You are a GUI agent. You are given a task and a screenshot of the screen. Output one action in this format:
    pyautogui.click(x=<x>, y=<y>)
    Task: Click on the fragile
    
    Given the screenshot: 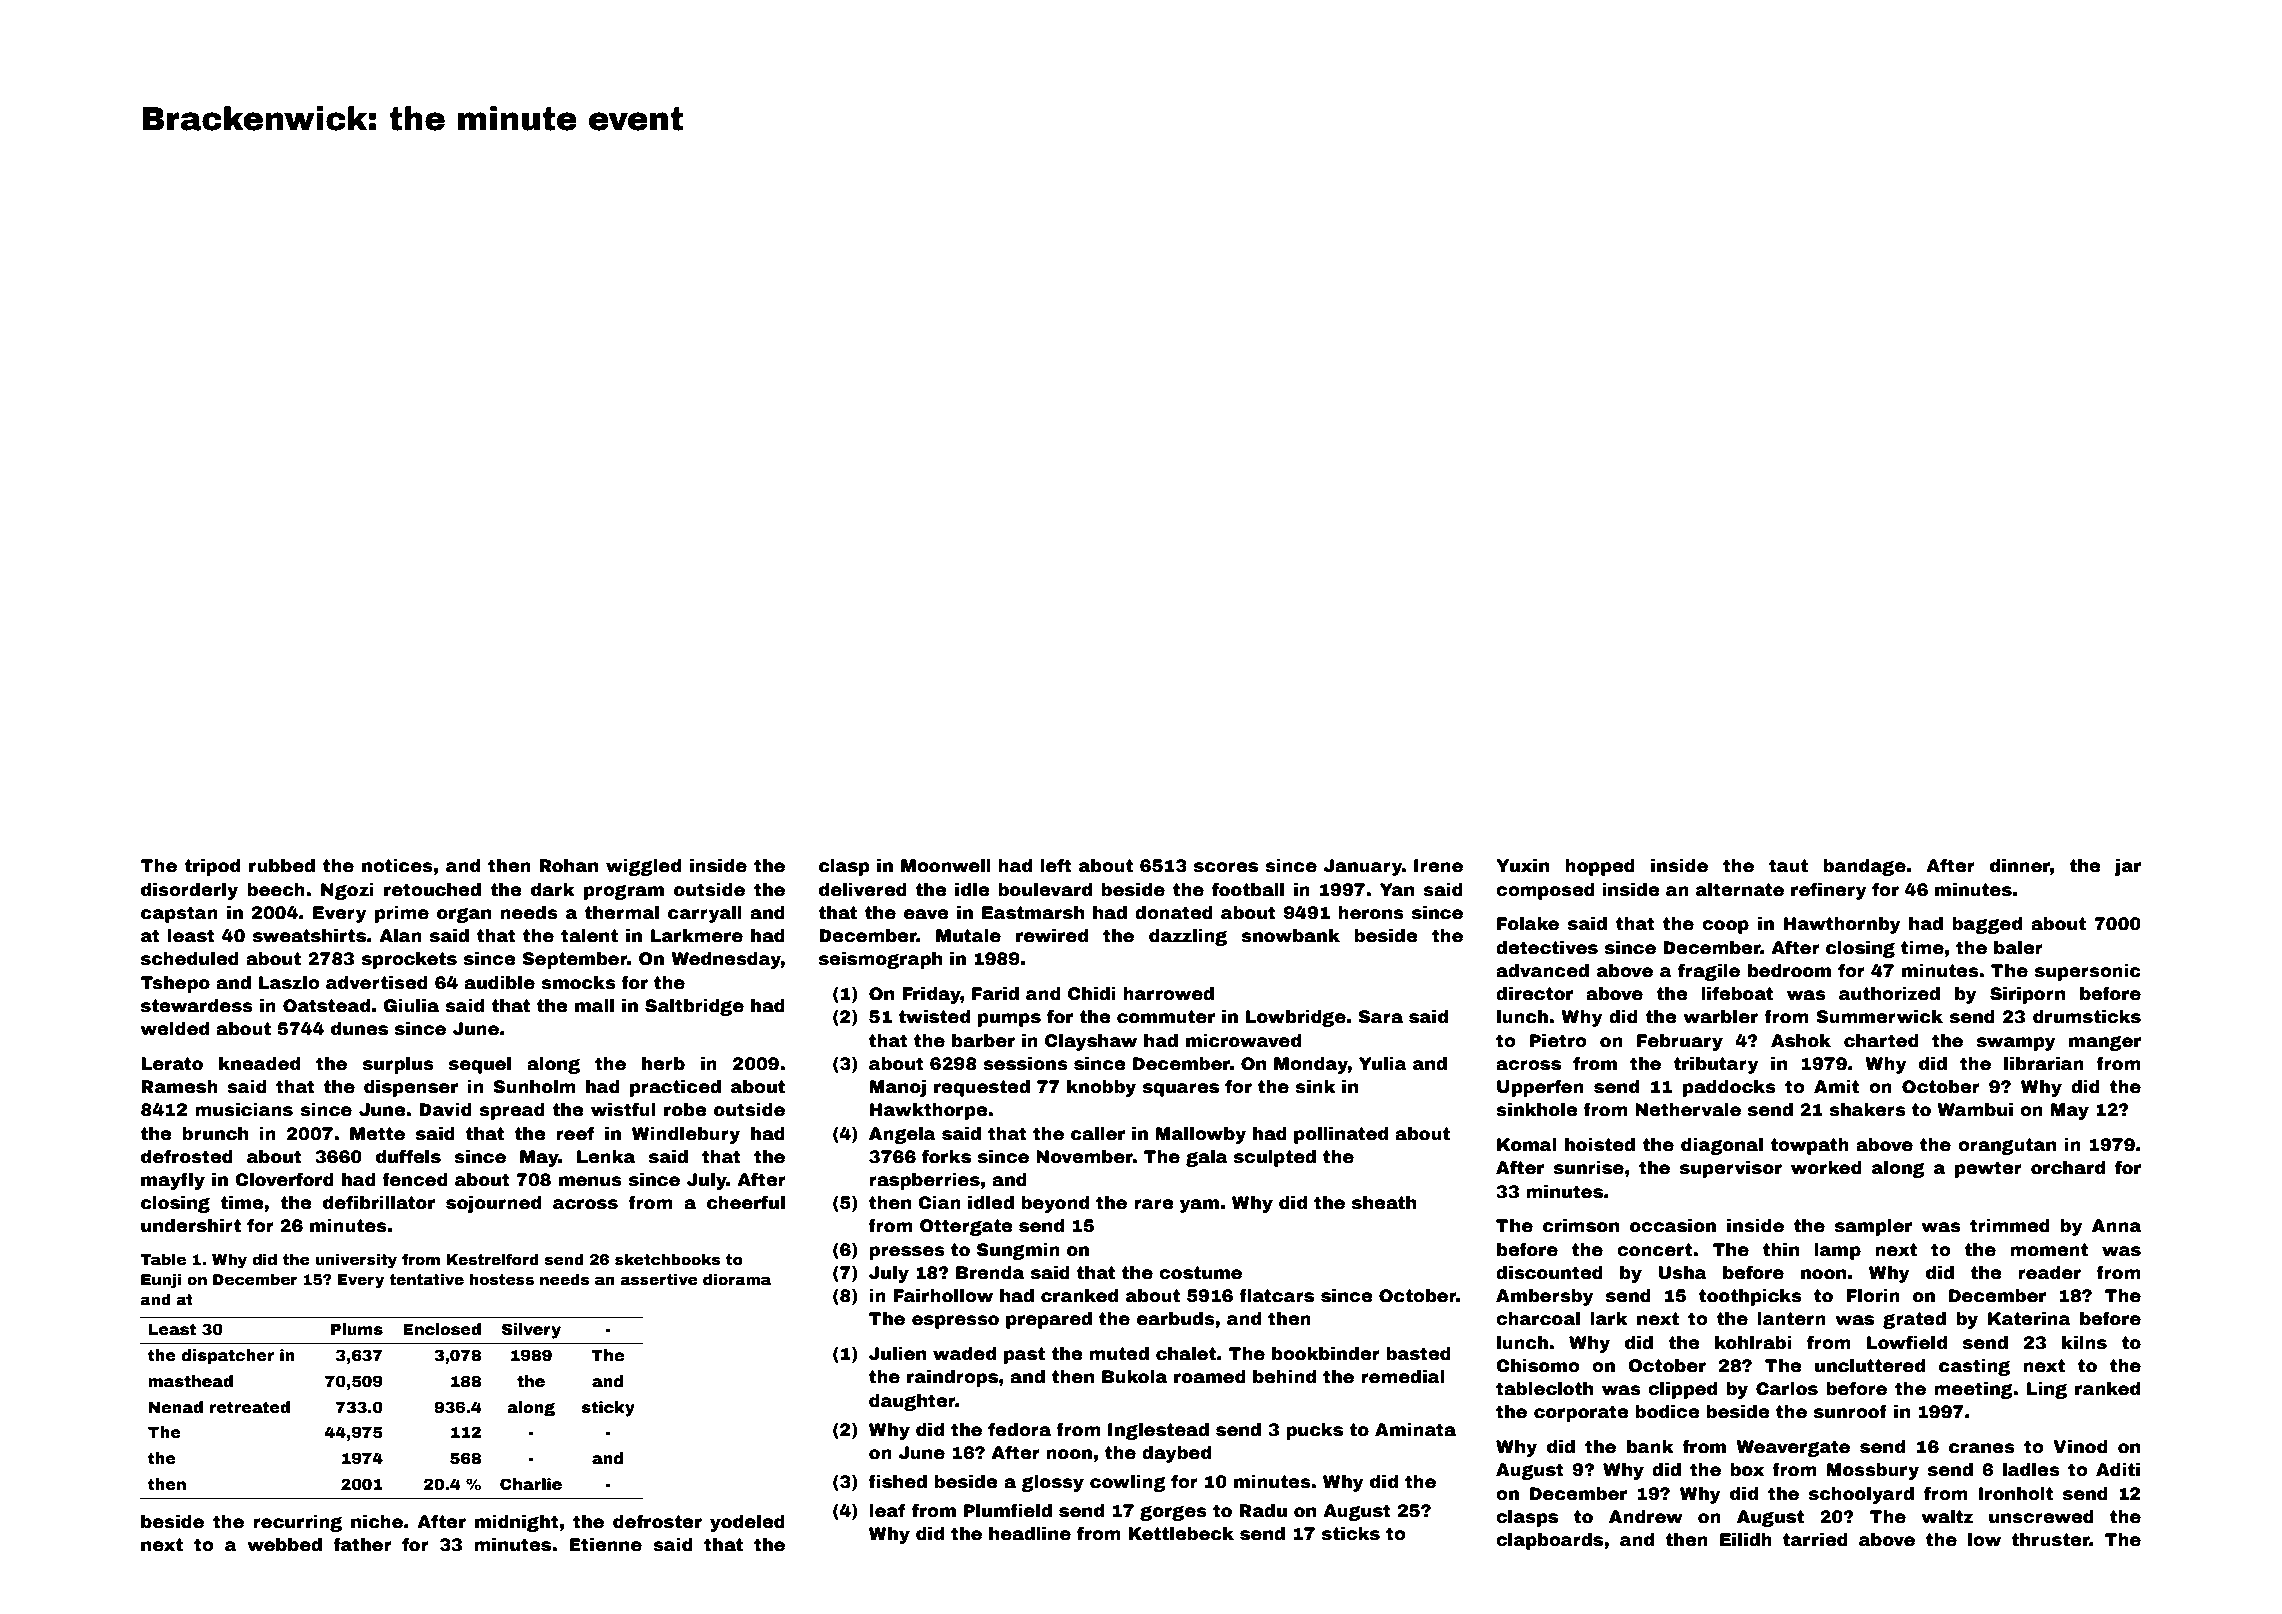 What is the action you would take?
    pyautogui.click(x=1709, y=972)
